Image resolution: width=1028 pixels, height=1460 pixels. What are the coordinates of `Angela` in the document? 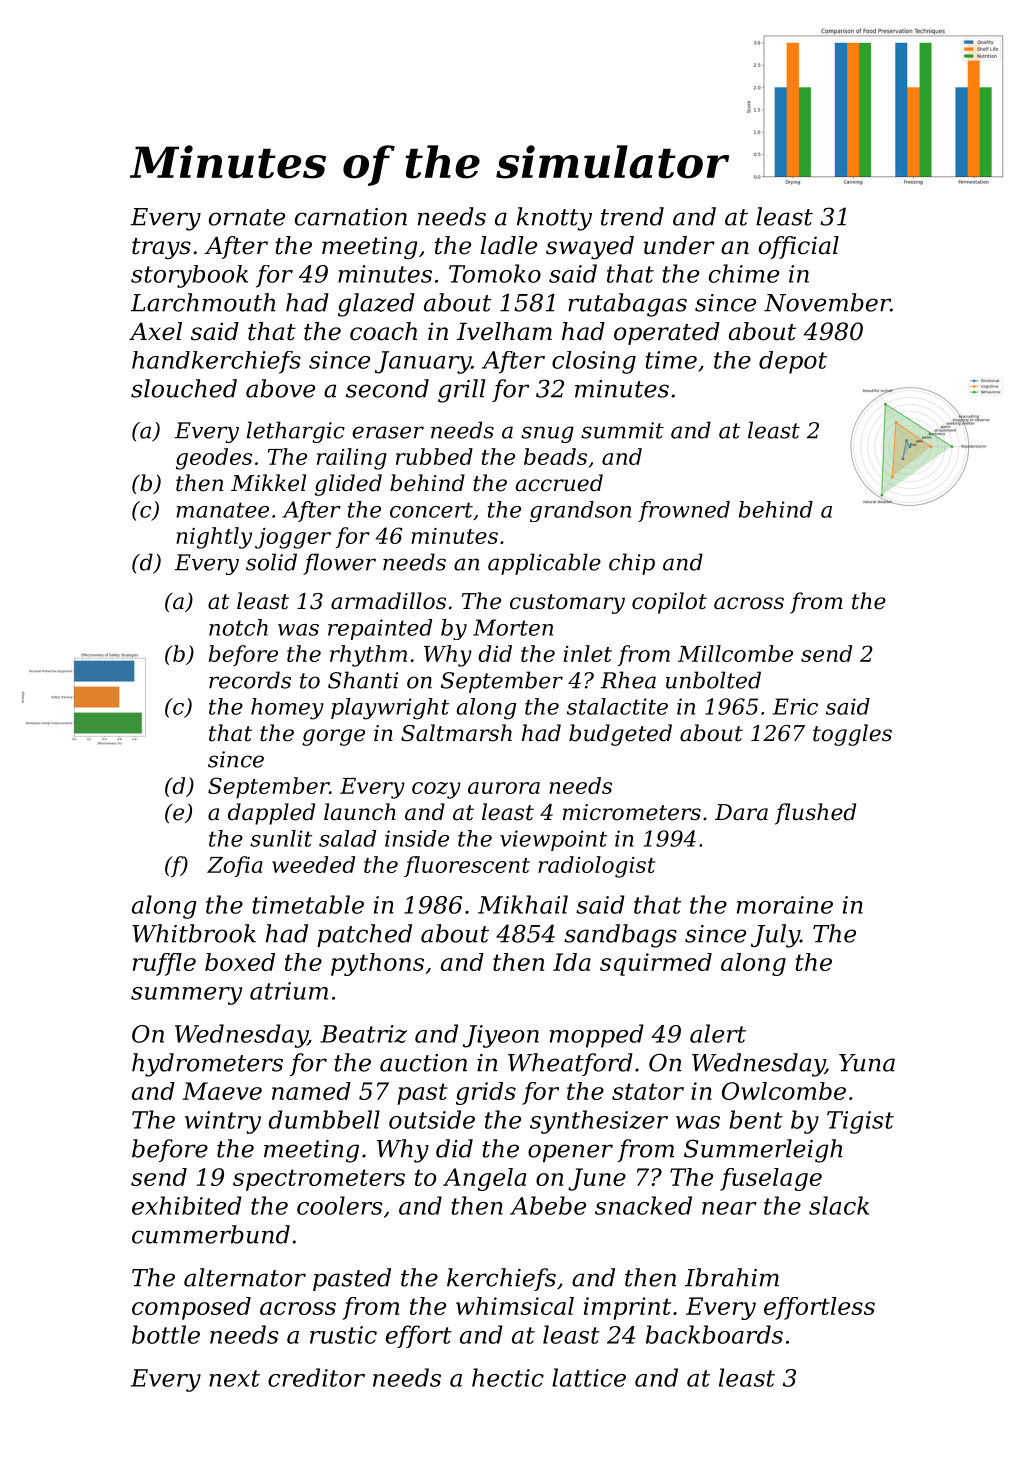 It's located at (484, 1179).
